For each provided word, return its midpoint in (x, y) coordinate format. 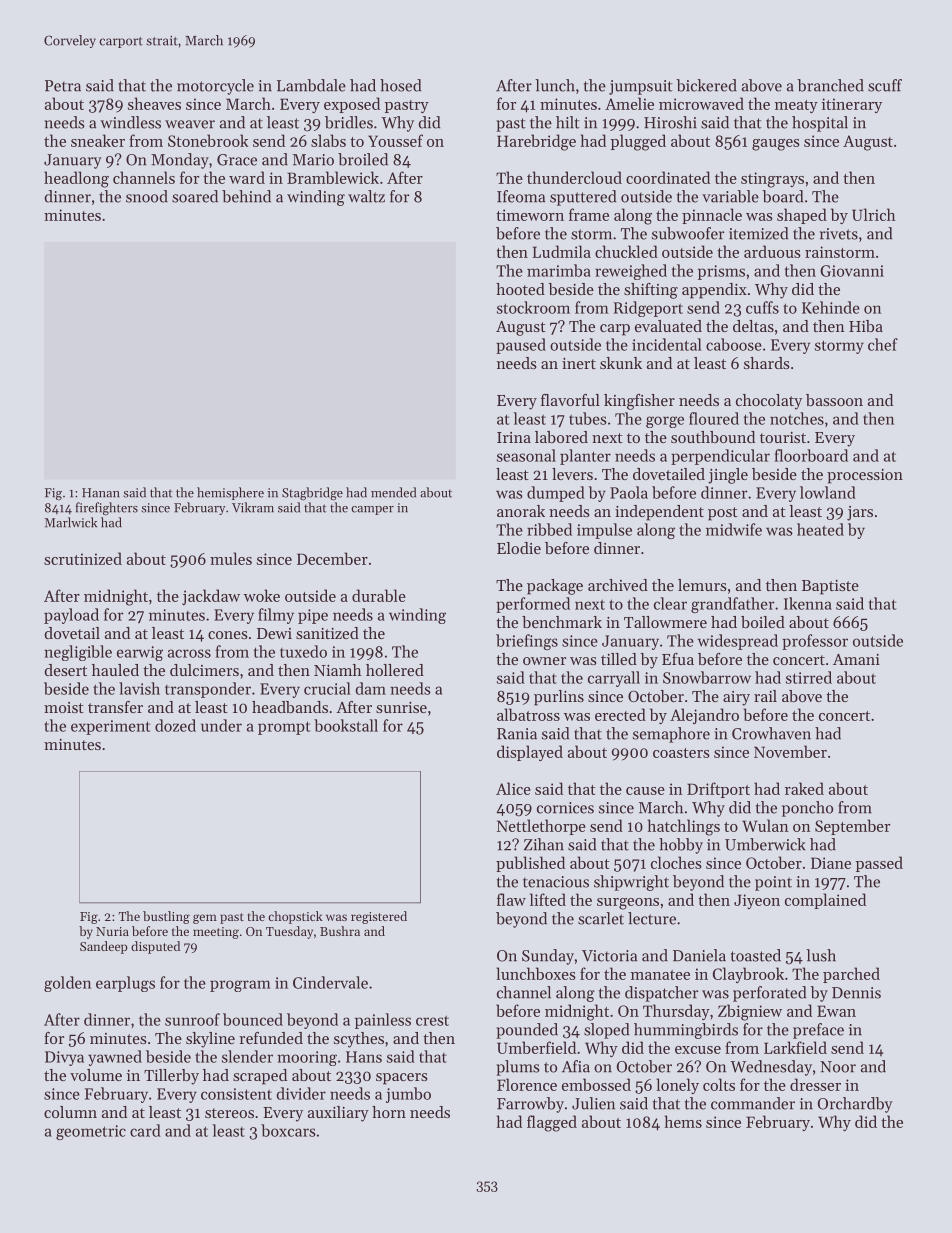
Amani (856, 659)
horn (389, 1112)
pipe (313, 616)
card (145, 1130)
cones (228, 635)
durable (379, 595)
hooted (520, 289)
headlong (76, 179)
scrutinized (83, 558)
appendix (714, 291)
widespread (738, 642)
